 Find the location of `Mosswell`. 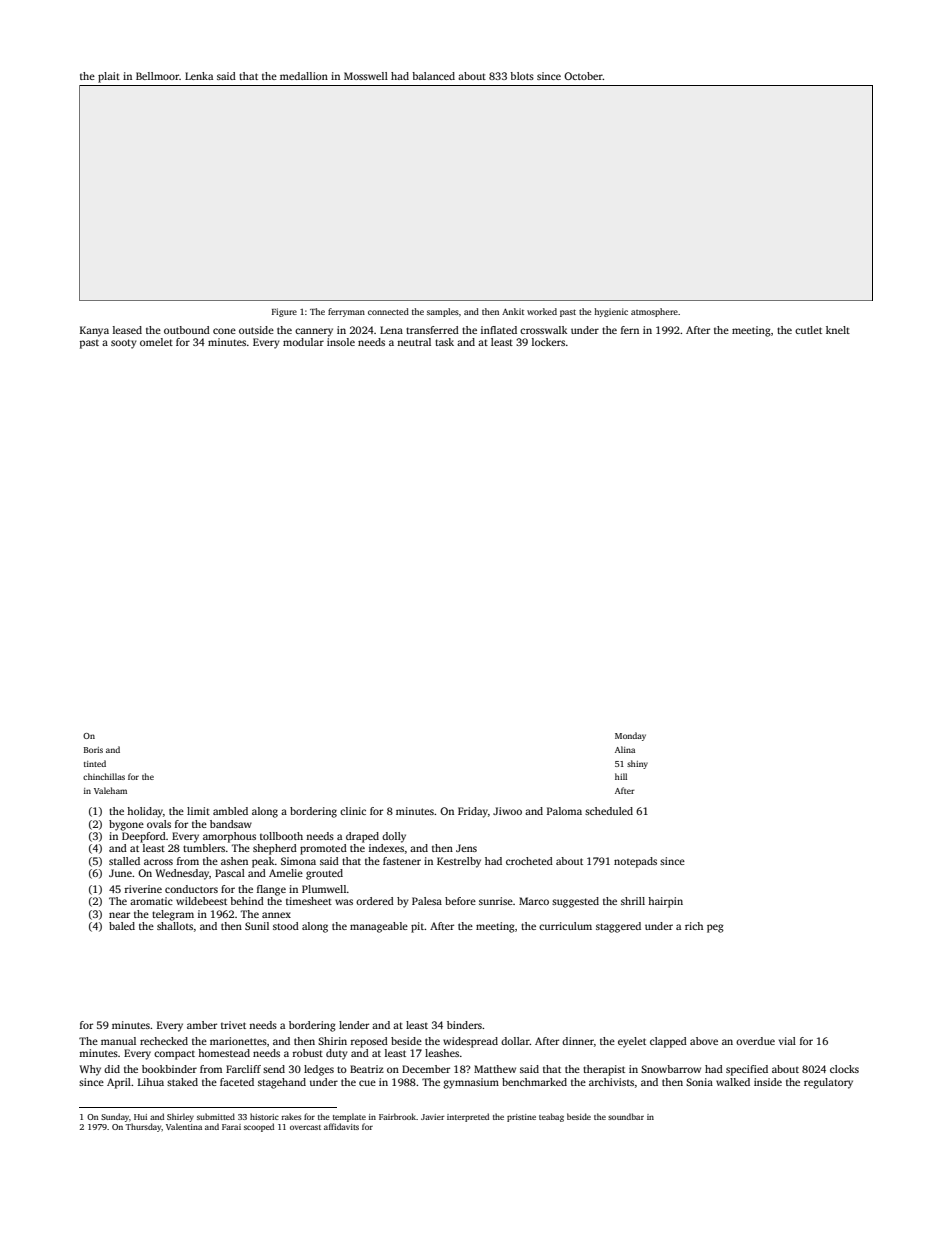

Mosswell is located at coordinates (366, 76).
